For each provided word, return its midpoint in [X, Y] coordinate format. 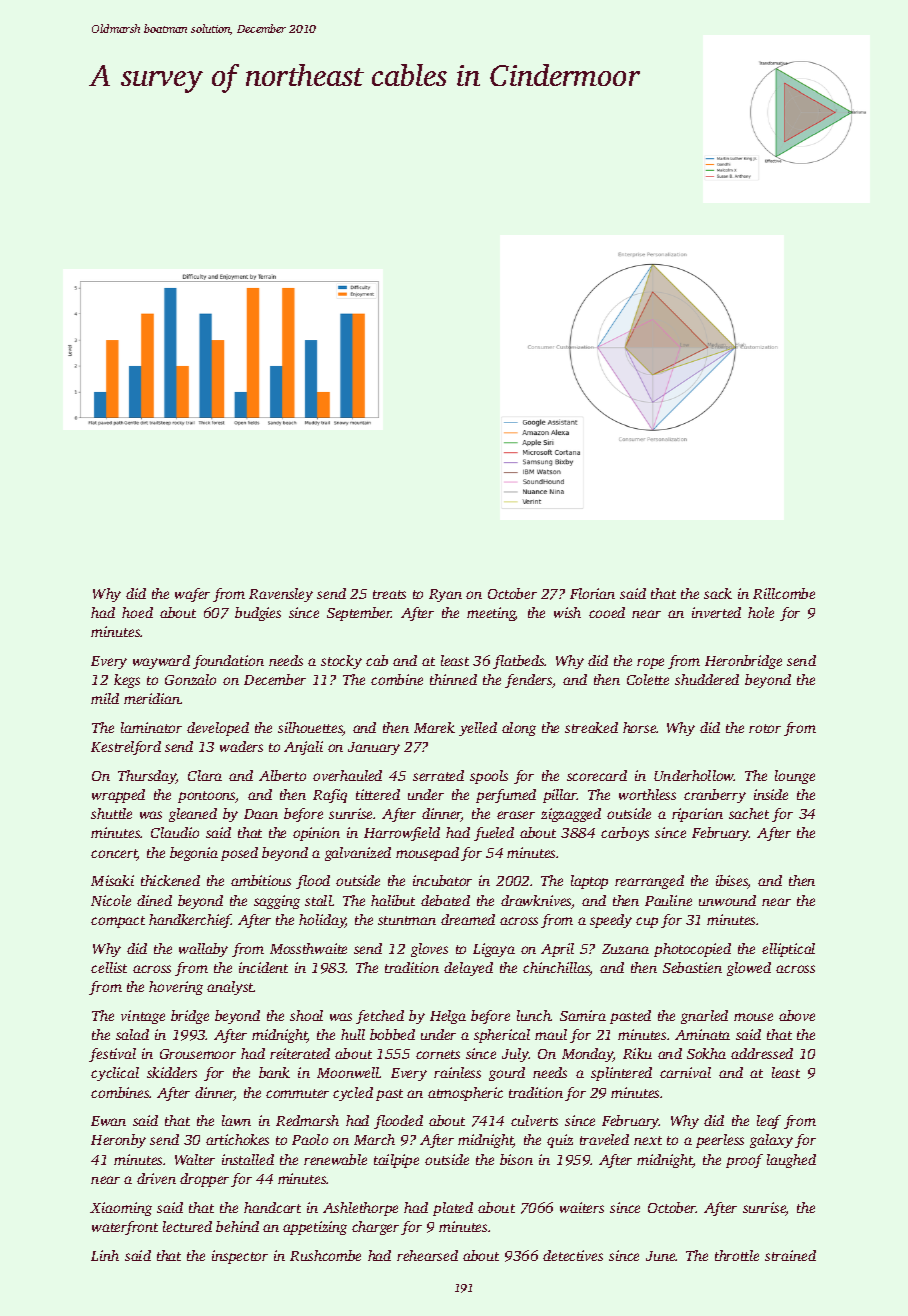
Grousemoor [198, 1054]
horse [640, 727]
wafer [192, 595]
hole [761, 612]
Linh [105, 1255]
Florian [592, 593]
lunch [534, 1015]
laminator [151, 727]
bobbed [392, 1034]
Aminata [702, 1034]
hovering [176, 988]
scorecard [597, 775]
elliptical [788, 950]
